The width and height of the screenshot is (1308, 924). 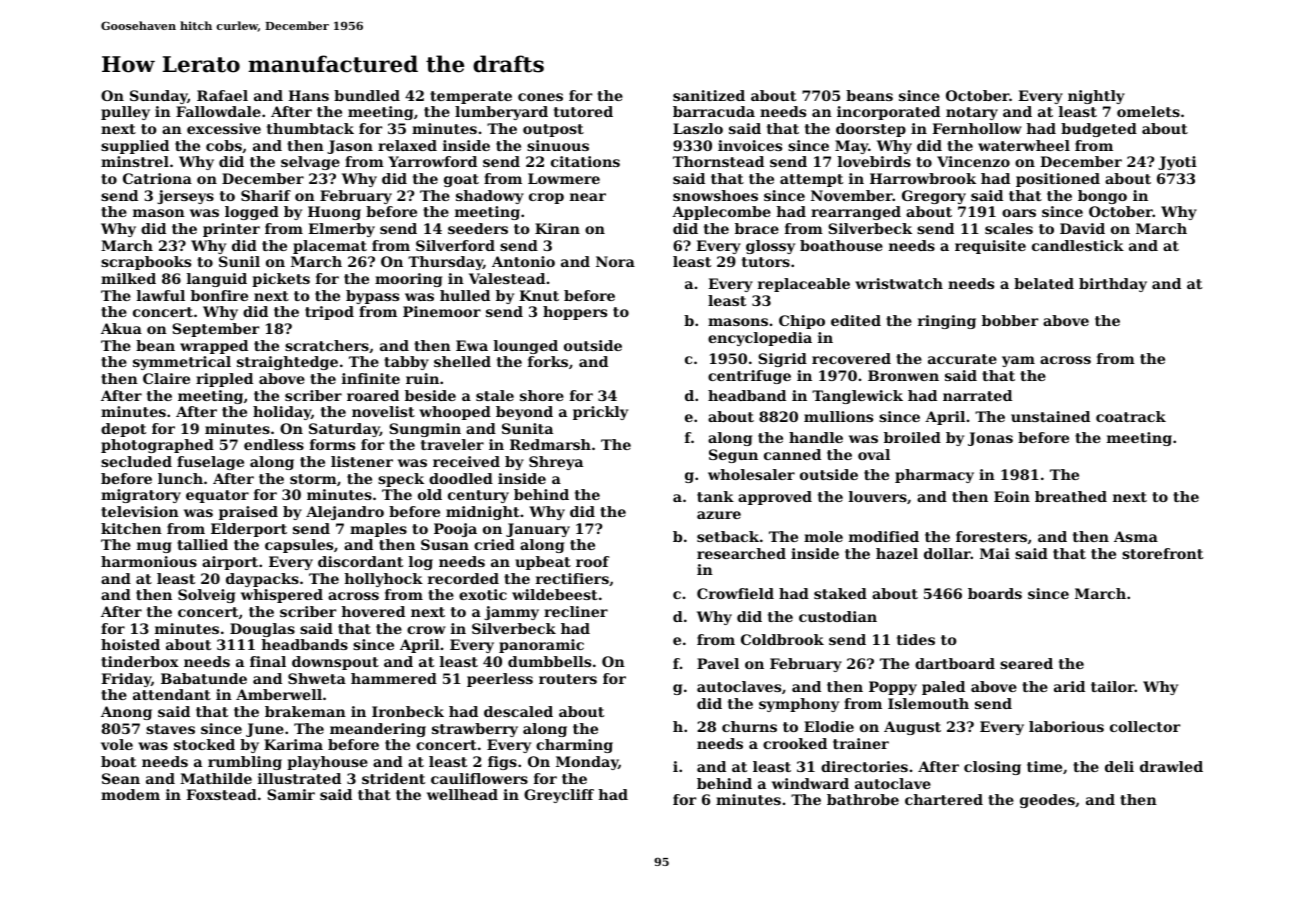 I want to click on hovered, so click(x=373, y=611).
